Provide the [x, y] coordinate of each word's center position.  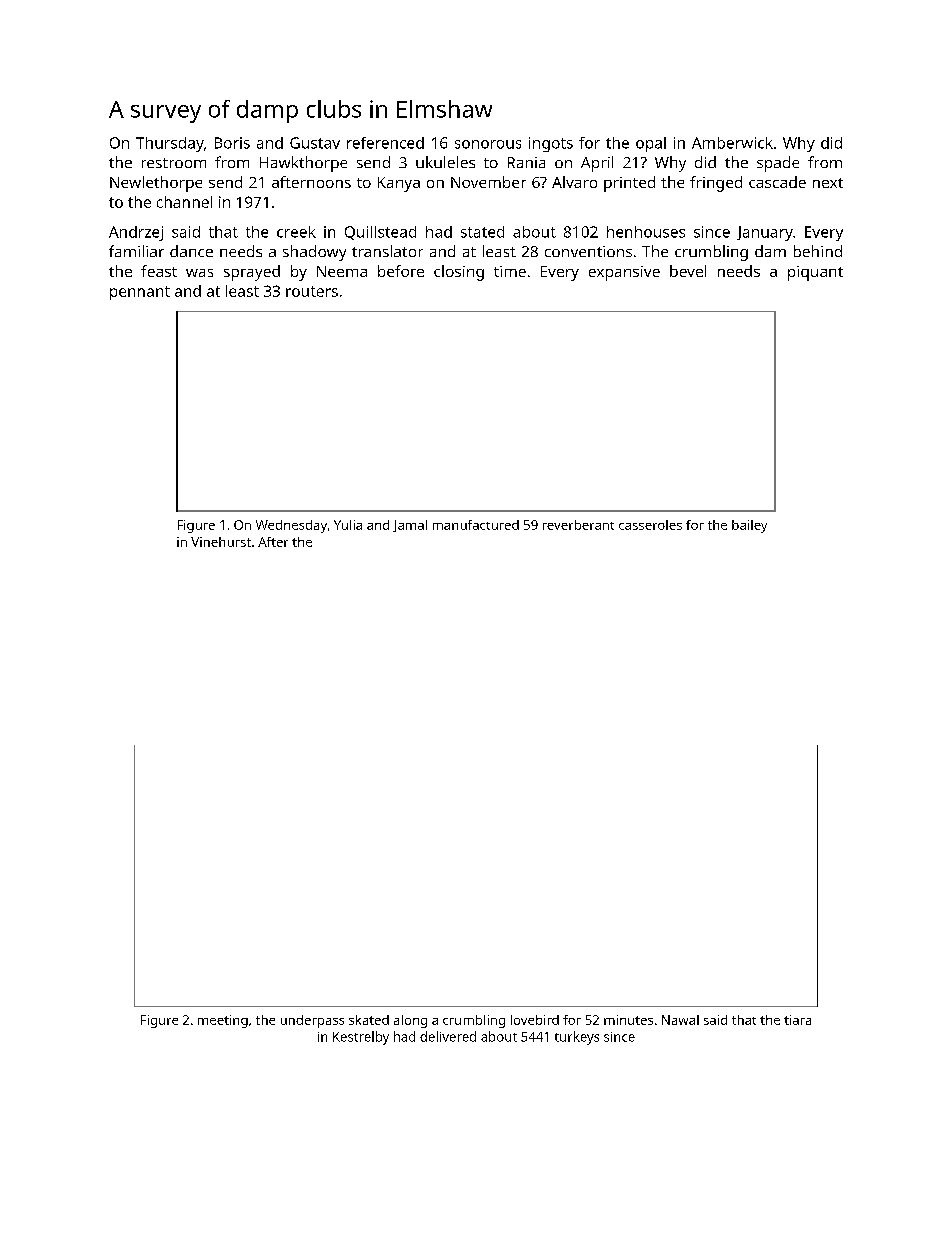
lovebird [535, 1020]
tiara [797, 1020]
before [401, 271]
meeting [223, 1021]
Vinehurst [221, 542]
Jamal [410, 526]
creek [296, 232]
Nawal [680, 1020]
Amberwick [732, 143]
